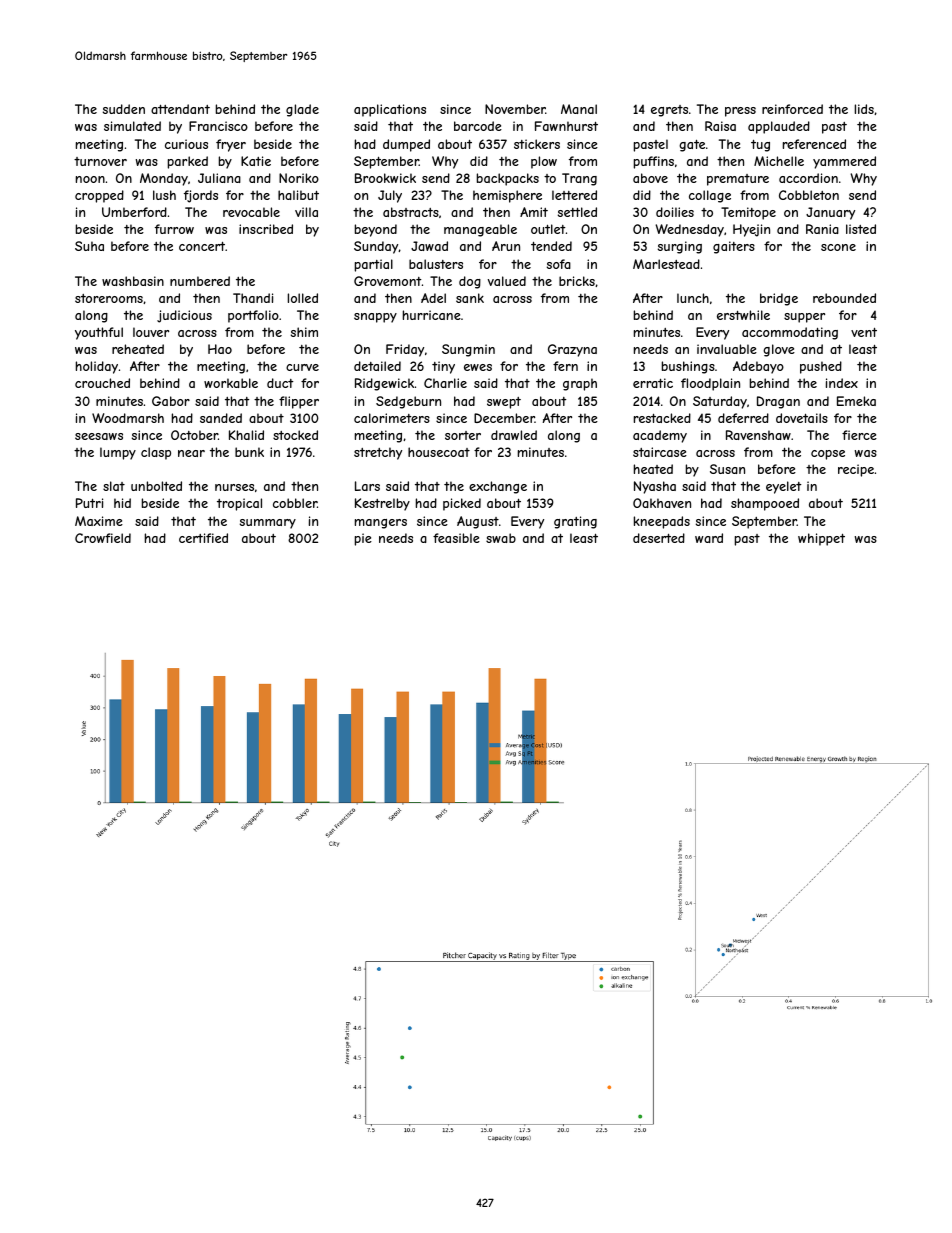  Describe the element at coordinates (109, 298) in the screenshot. I see `storerooms` at that location.
